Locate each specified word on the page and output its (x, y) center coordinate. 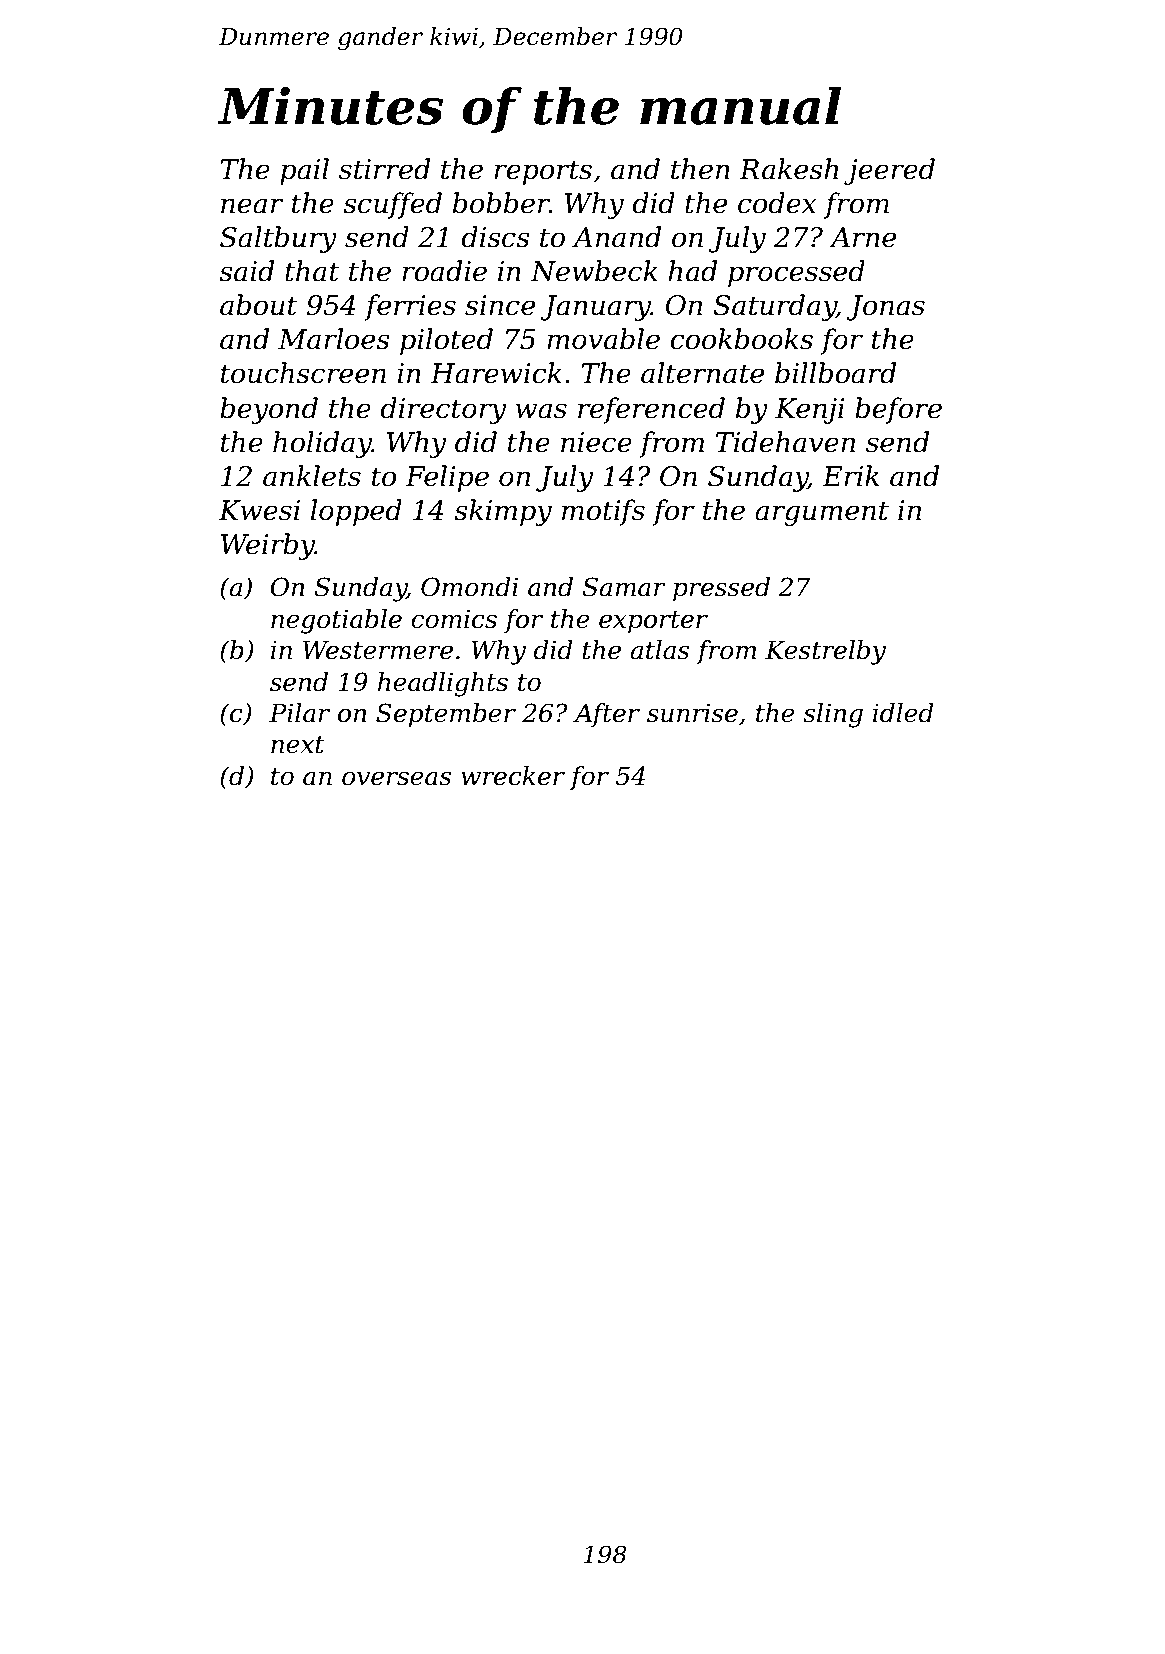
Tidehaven (785, 442)
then (700, 169)
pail (304, 171)
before (898, 410)
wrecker (513, 776)
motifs (603, 512)
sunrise (692, 713)
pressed (721, 589)
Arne (862, 237)
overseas (396, 778)
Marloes (333, 339)
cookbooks (741, 339)
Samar (624, 587)
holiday (322, 444)
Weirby (268, 546)
